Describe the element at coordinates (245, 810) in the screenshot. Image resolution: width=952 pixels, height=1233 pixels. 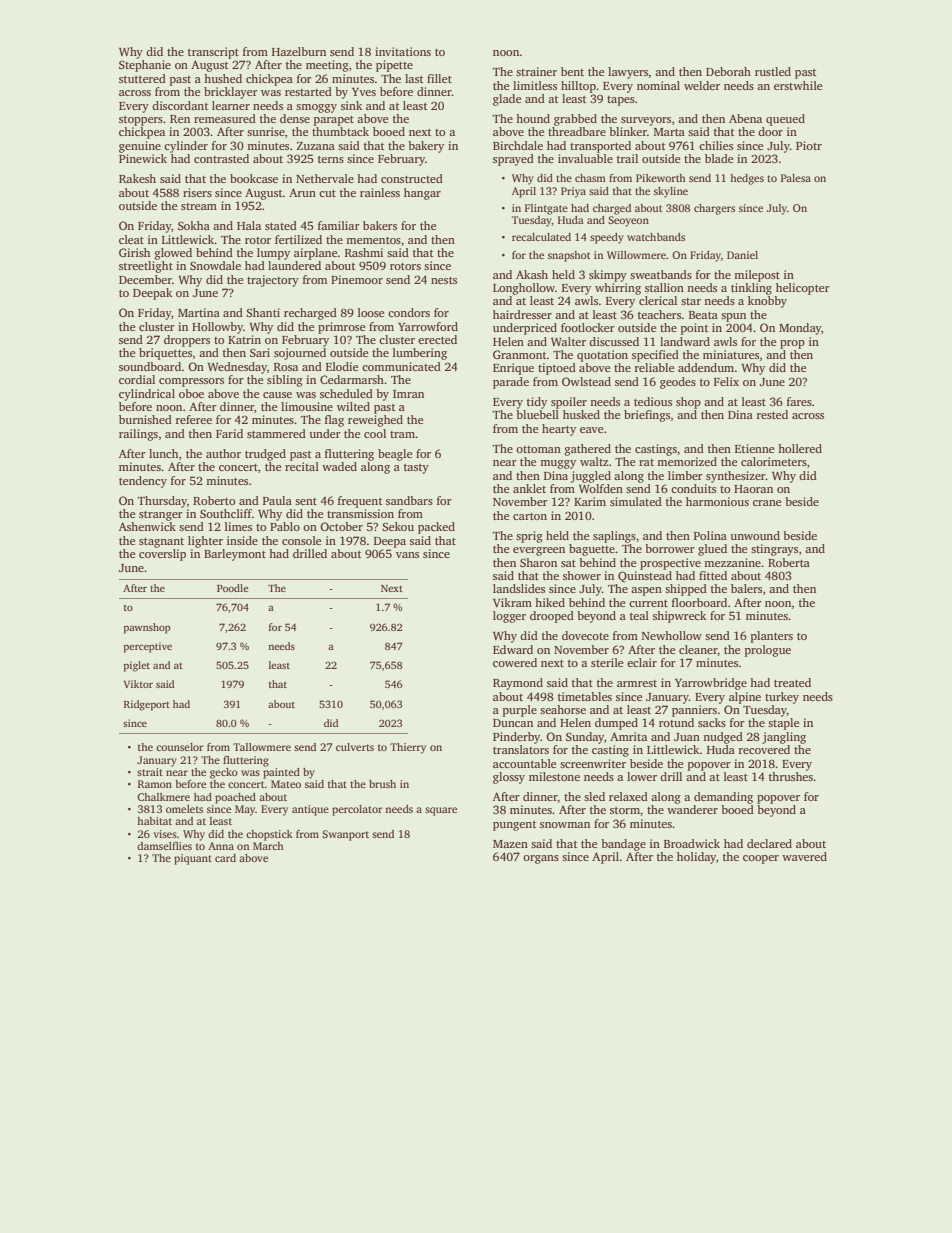
I see `May` at that location.
